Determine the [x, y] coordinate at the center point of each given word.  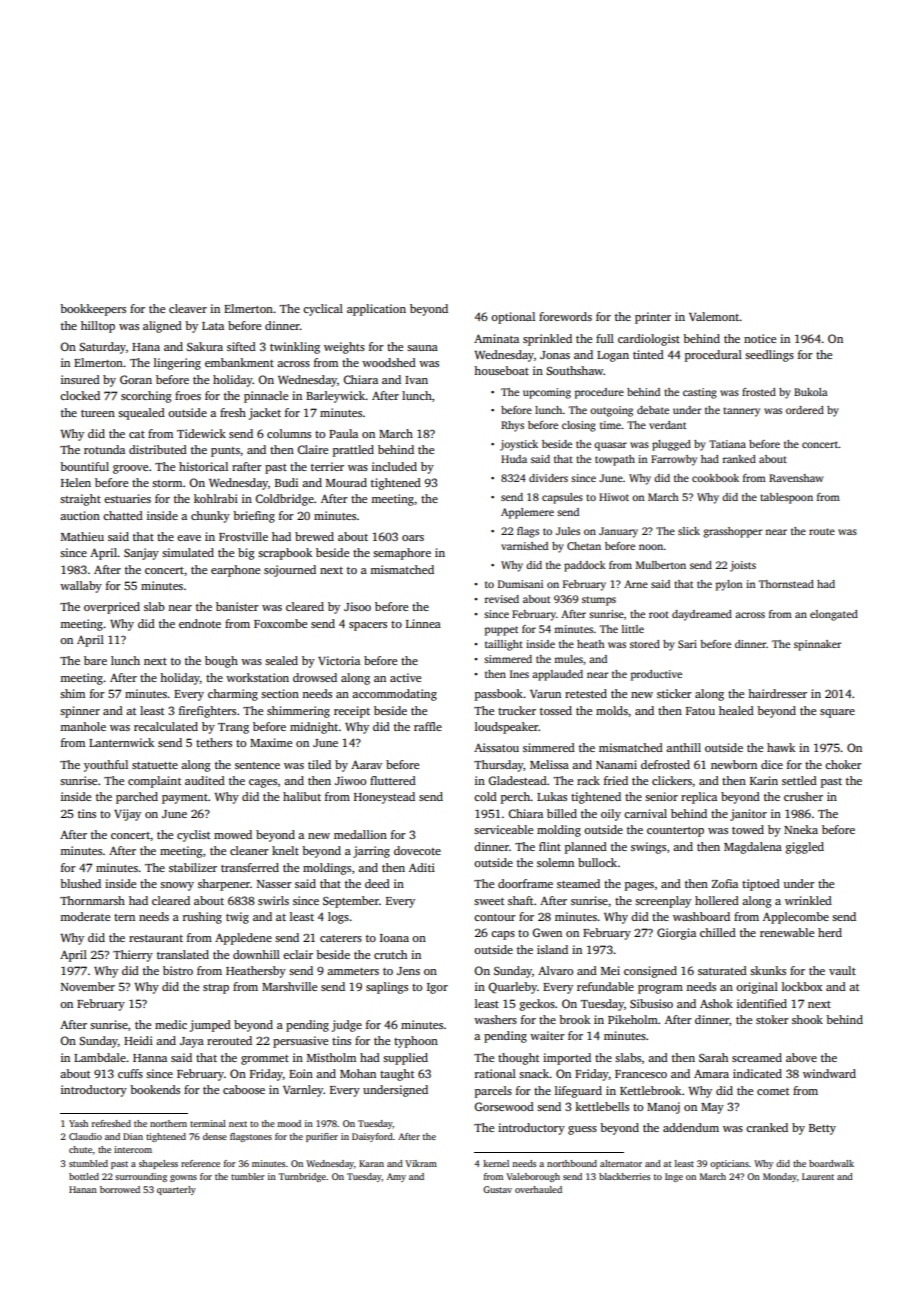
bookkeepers [93, 310]
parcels [493, 1092]
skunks [768, 970]
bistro [178, 970]
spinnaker [817, 645]
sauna [422, 348]
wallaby [81, 587]
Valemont [714, 316]
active [405, 677]
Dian [133, 1136]
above [801, 1057]
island [552, 949]
